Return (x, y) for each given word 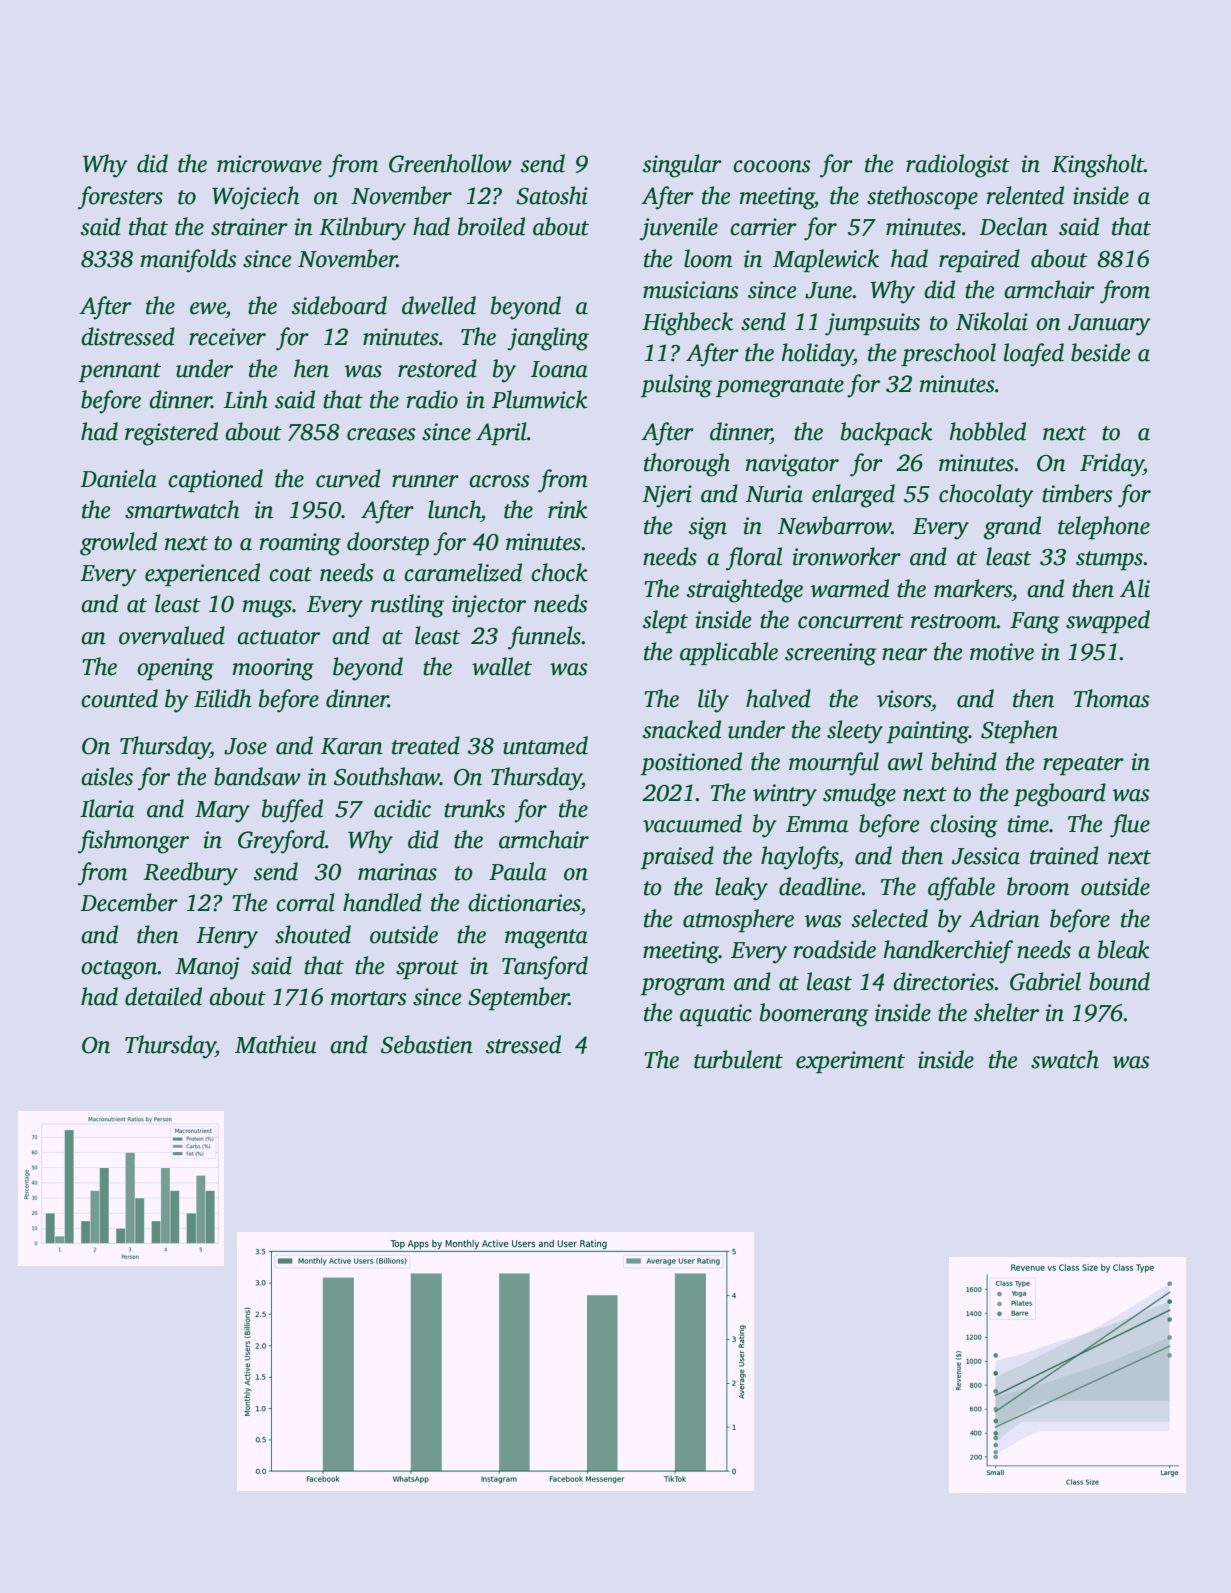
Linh (246, 399)
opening (175, 669)
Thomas (1112, 698)
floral (754, 559)
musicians (691, 290)
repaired (979, 260)
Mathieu (276, 1044)
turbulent (738, 1059)
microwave (269, 164)
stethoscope (922, 197)
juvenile (679, 229)
